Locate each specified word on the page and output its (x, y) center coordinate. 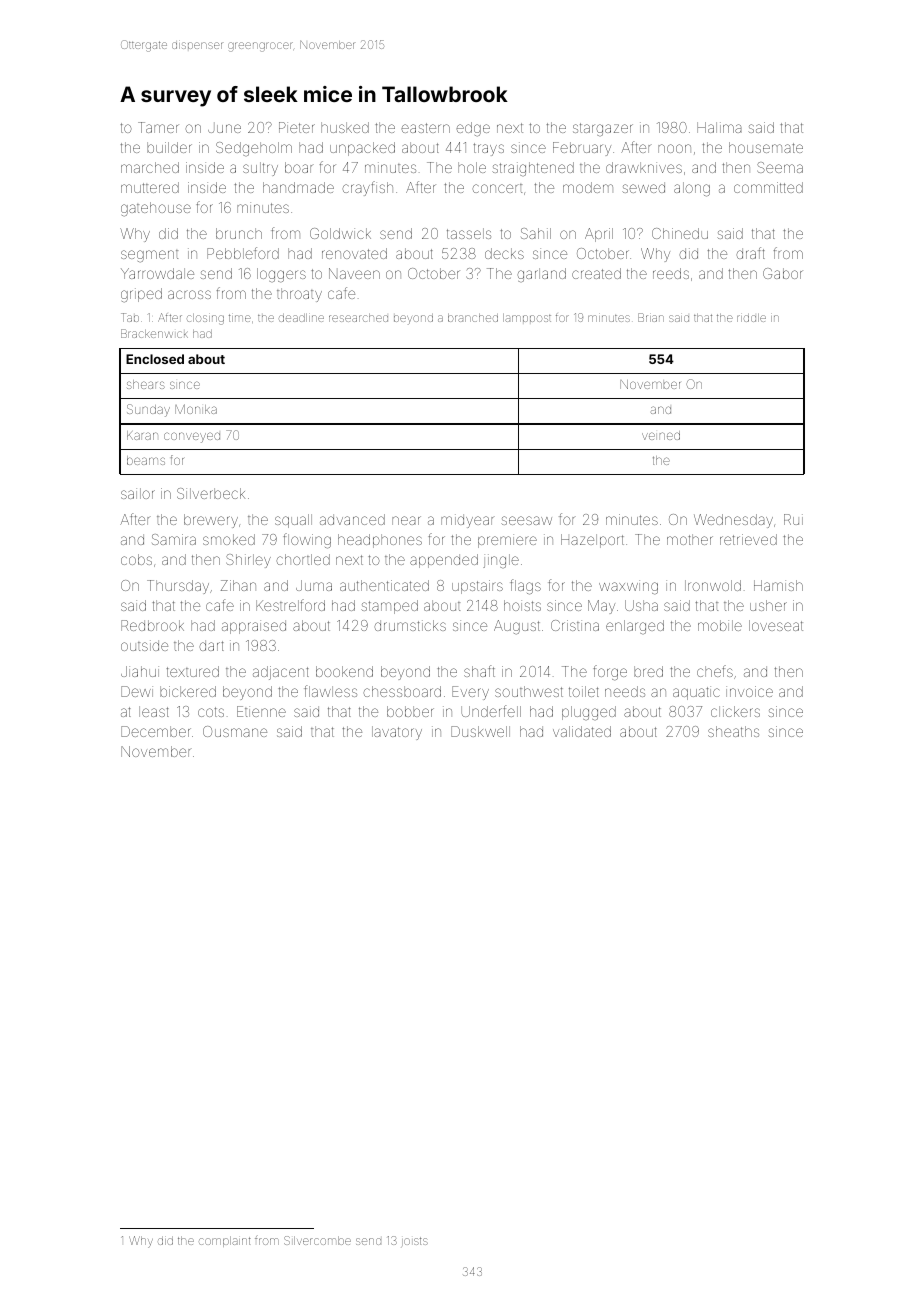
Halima (719, 127)
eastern (425, 128)
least (154, 711)
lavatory (397, 733)
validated (582, 731)
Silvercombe (317, 1240)
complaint (225, 1241)
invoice (749, 691)
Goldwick (340, 233)
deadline (301, 318)
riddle (751, 318)
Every (470, 693)
